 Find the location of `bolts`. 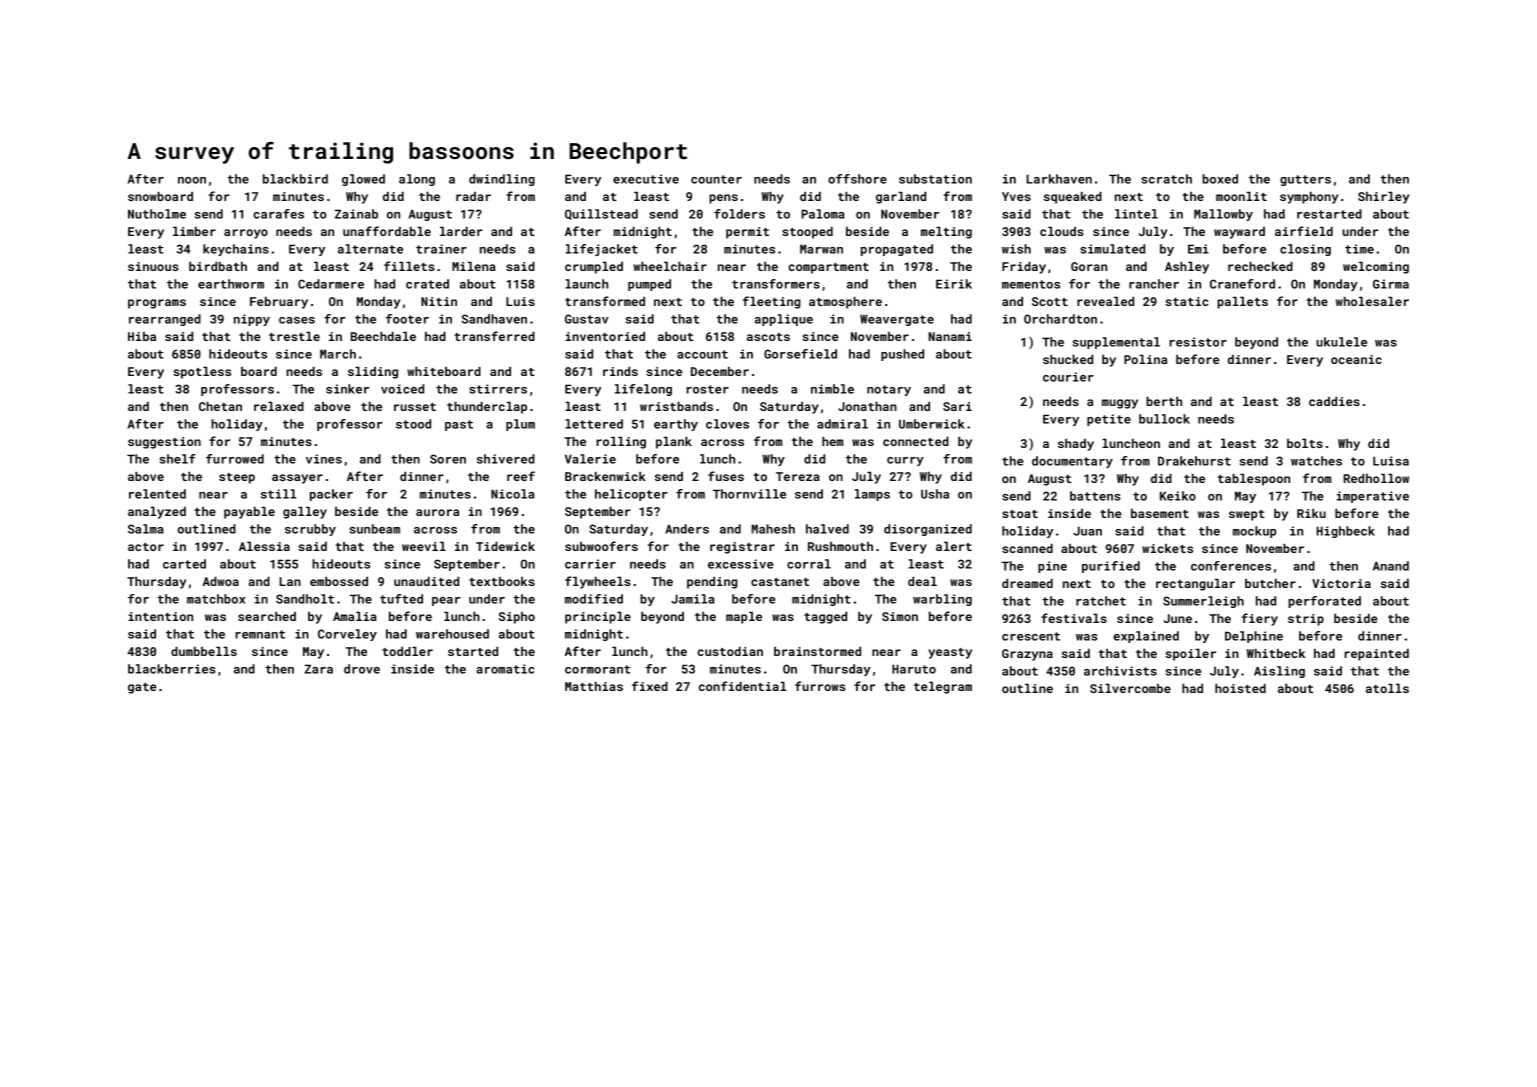

bolts is located at coordinates (1305, 443).
